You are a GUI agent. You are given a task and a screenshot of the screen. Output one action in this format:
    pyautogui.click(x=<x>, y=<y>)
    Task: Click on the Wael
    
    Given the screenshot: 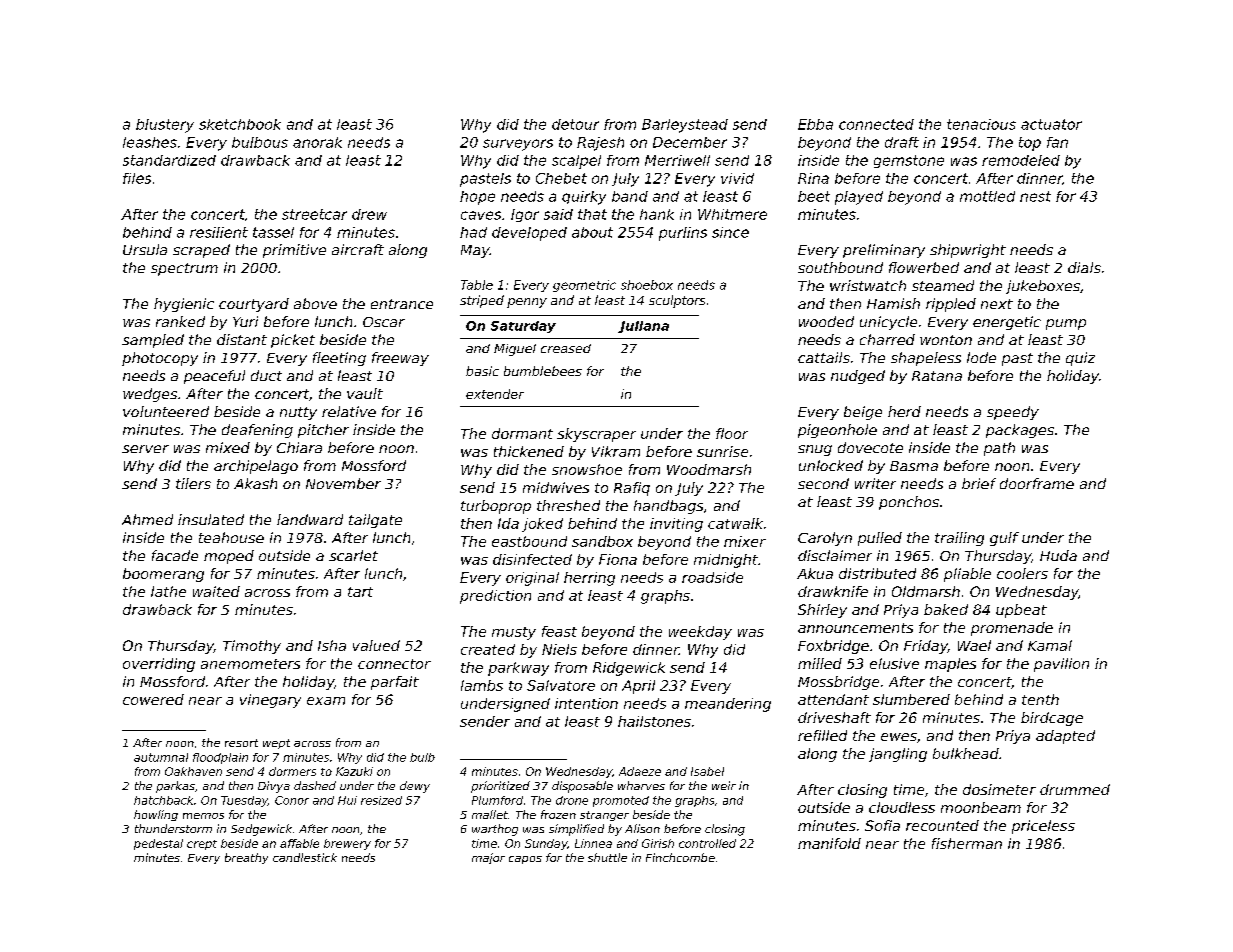 What is the action you would take?
    pyautogui.click(x=974, y=645)
